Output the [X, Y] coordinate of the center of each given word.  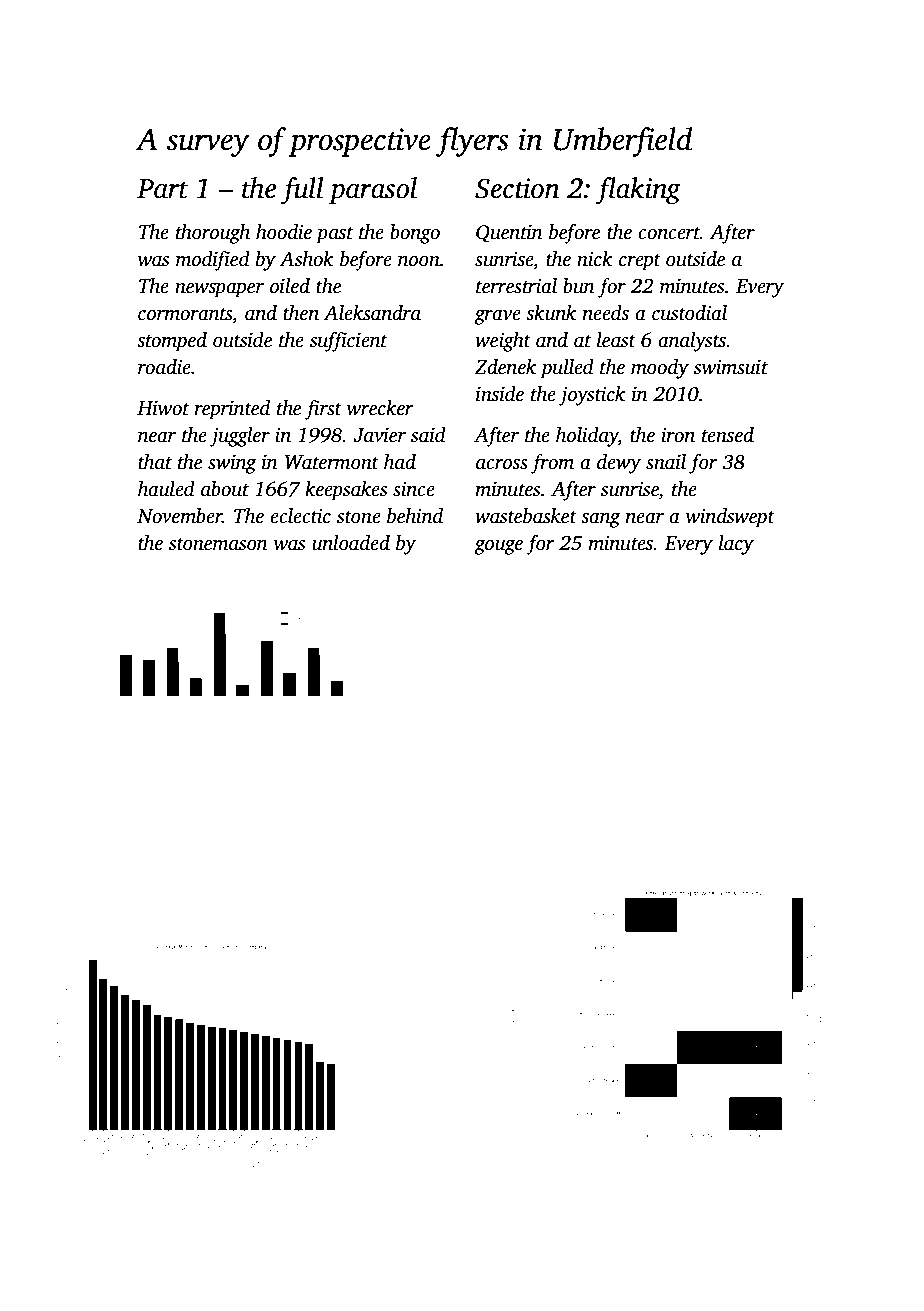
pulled [567, 369]
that [155, 462]
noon [419, 261]
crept [640, 262]
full [302, 191]
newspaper [219, 290]
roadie [164, 367]
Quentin [509, 233]
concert [669, 233]
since [414, 489]
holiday [587, 437]
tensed [728, 435]
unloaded [351, 543]
